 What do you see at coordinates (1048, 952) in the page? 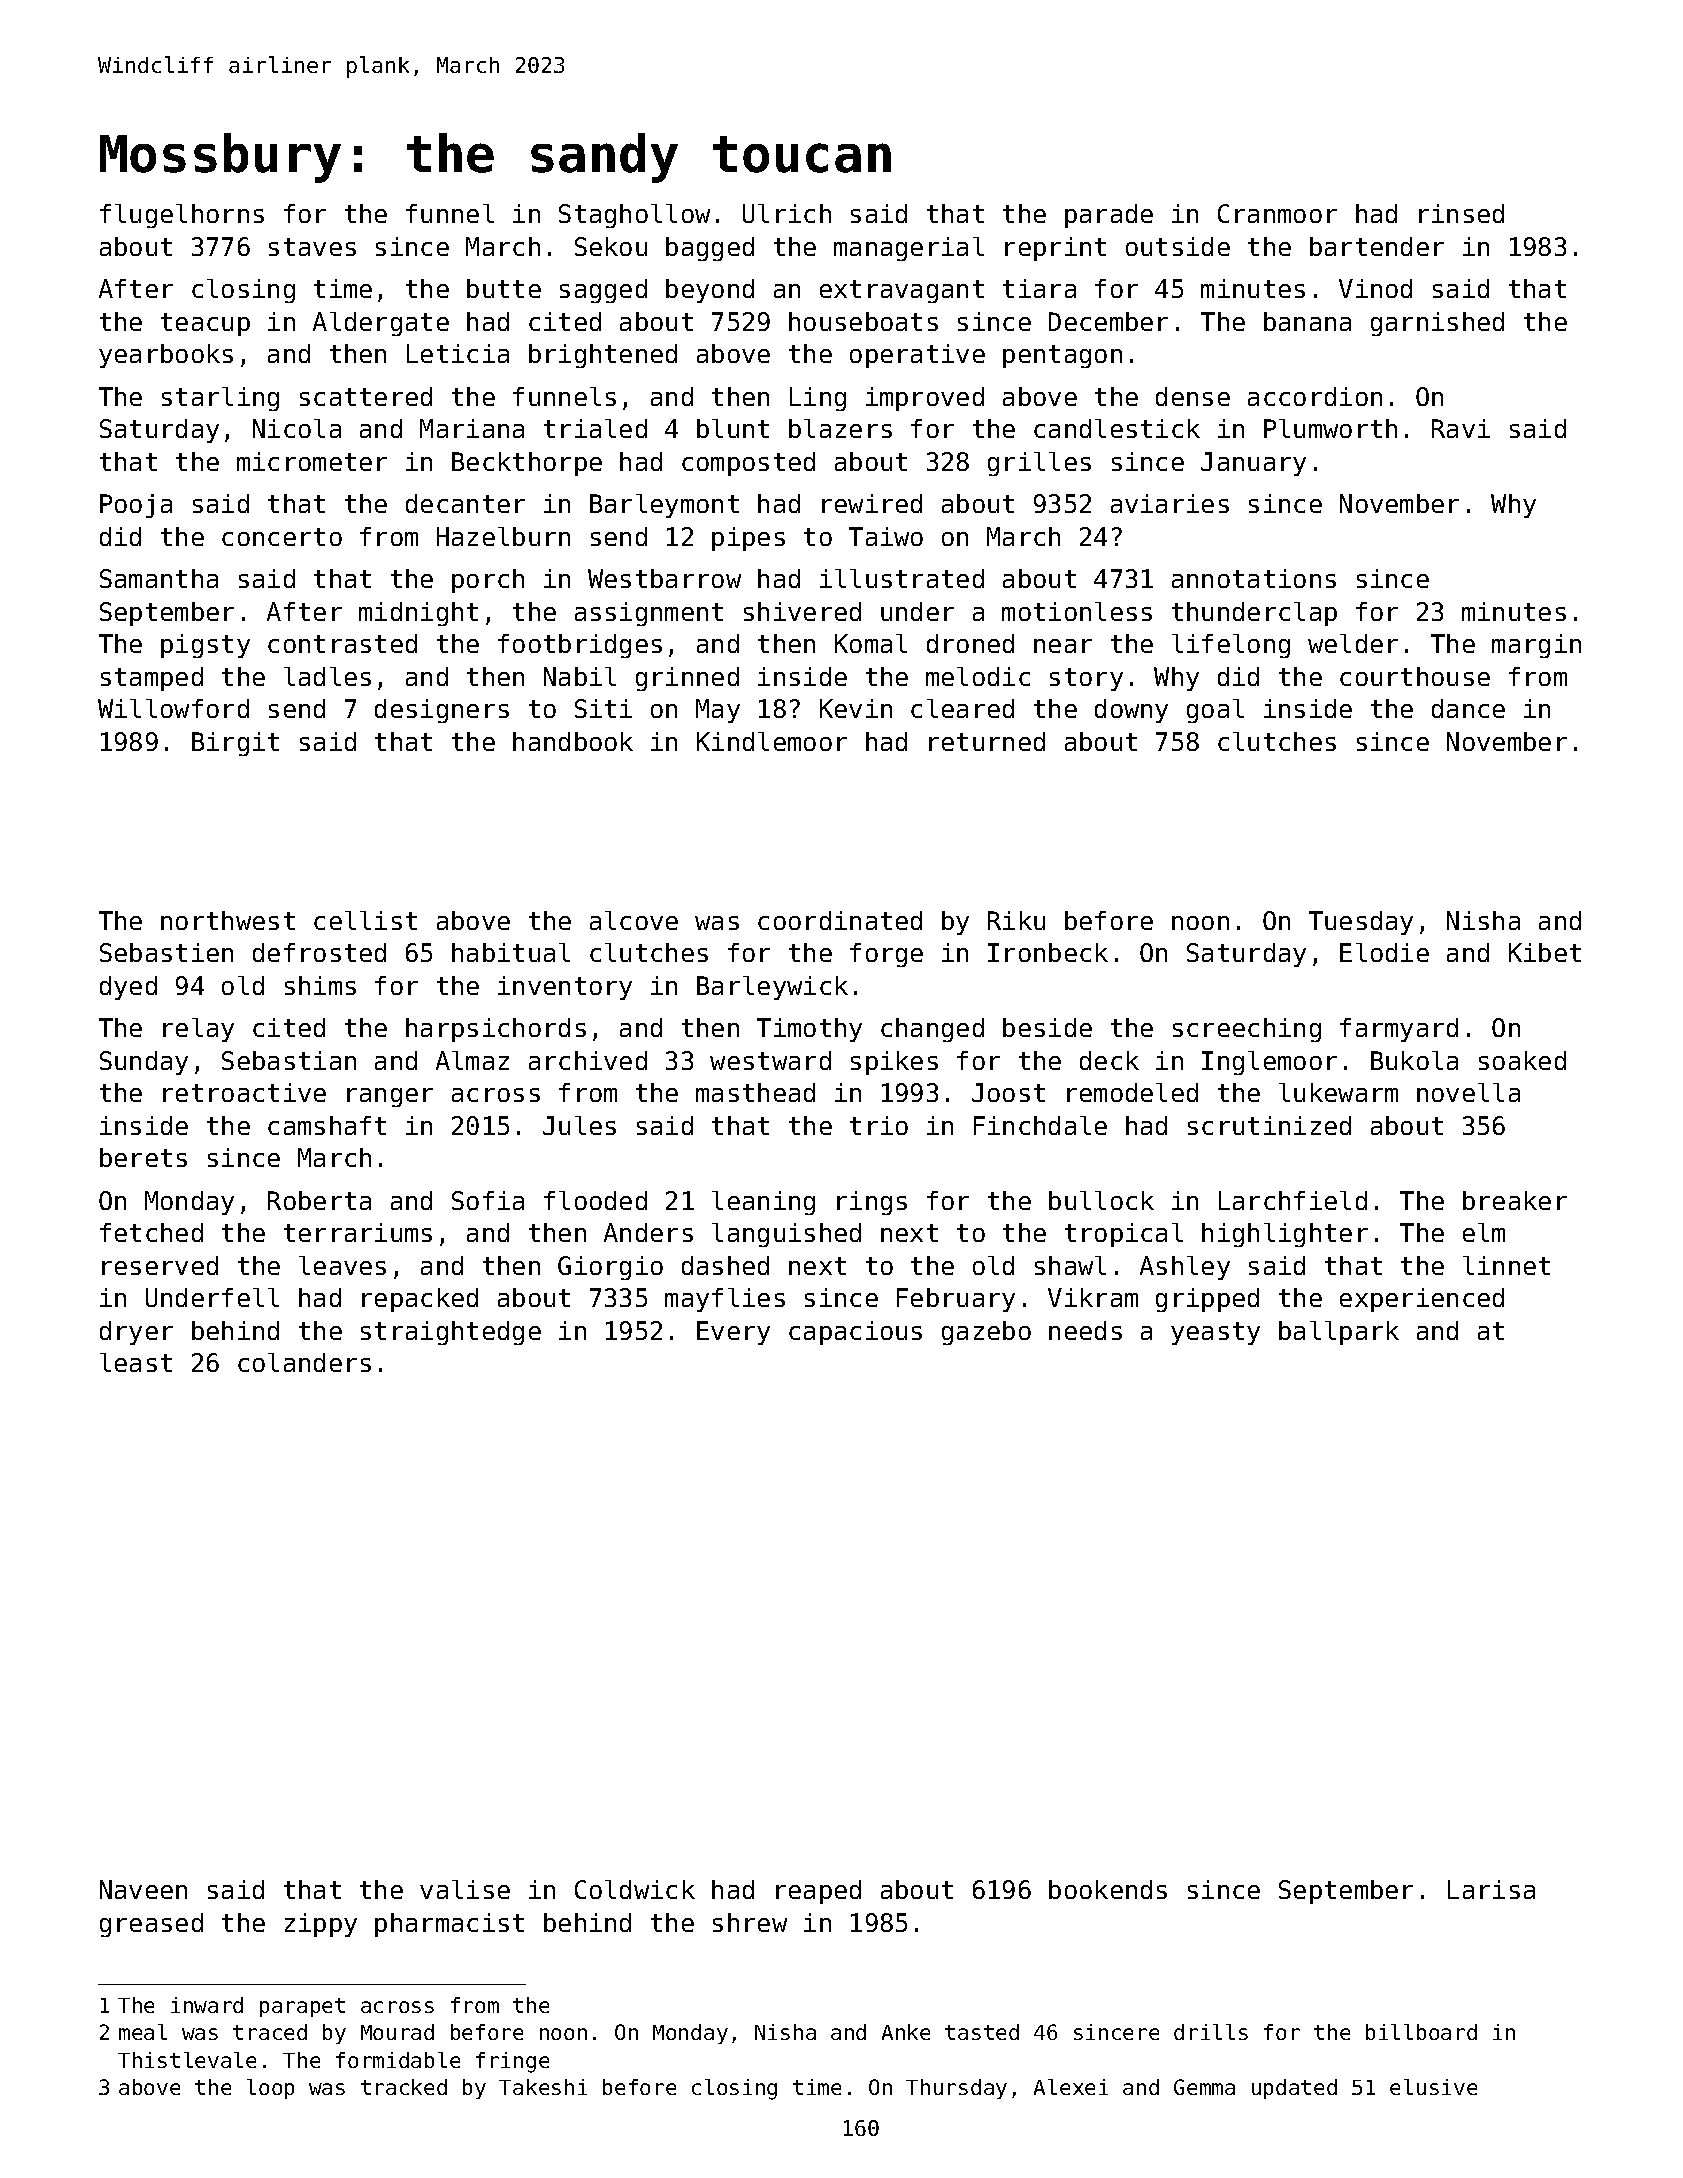
I see `Ironbeck` at bounding box center [1048, 952].
